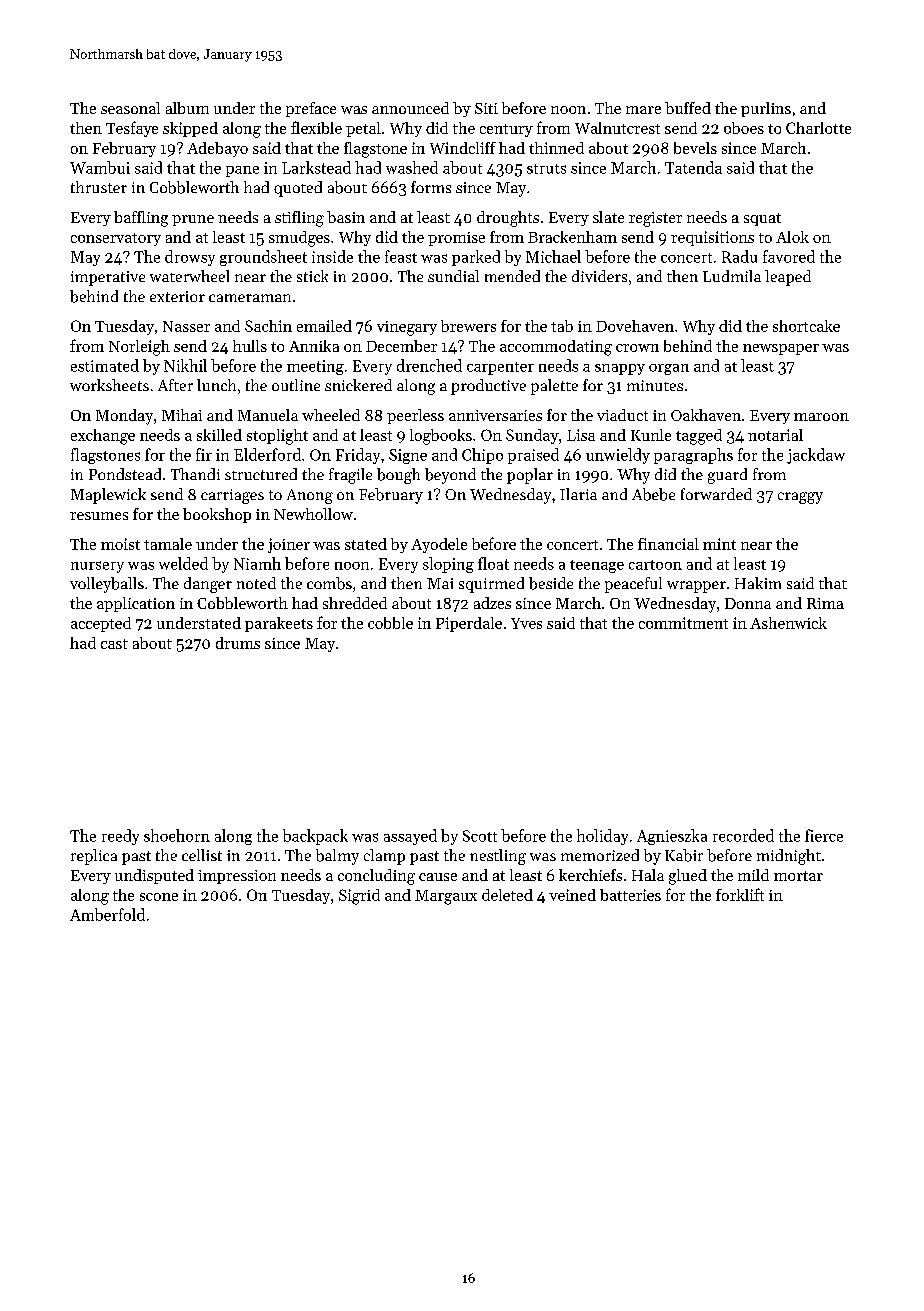 The width and height of the screenshot is (924, 1311). I want to click on Monday, so click(124, 417).
